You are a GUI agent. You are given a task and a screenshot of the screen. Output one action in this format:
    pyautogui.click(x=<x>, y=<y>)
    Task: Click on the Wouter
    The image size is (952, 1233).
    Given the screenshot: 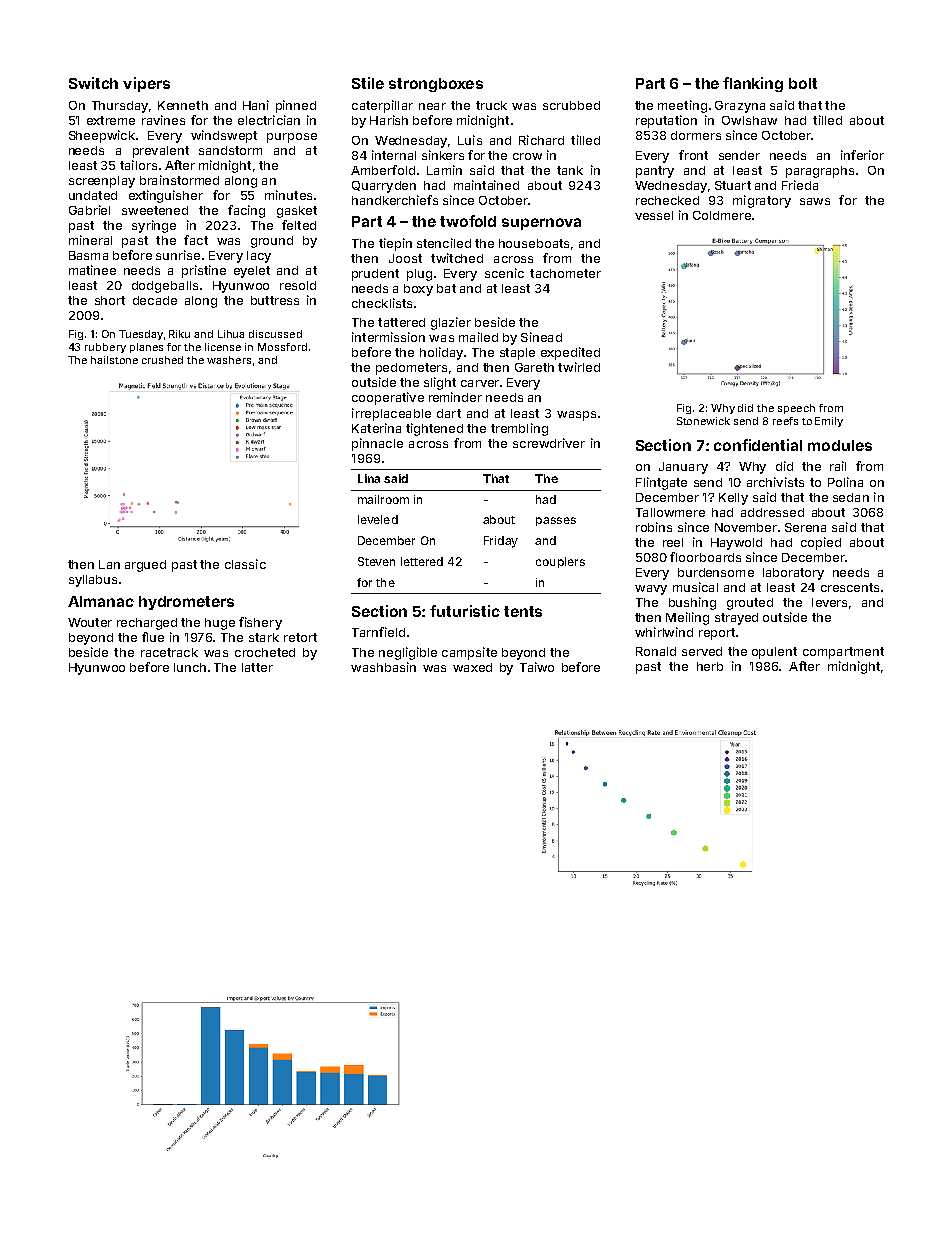 What is the action you would take?
    pyautogui.click(x=90, y=622)
